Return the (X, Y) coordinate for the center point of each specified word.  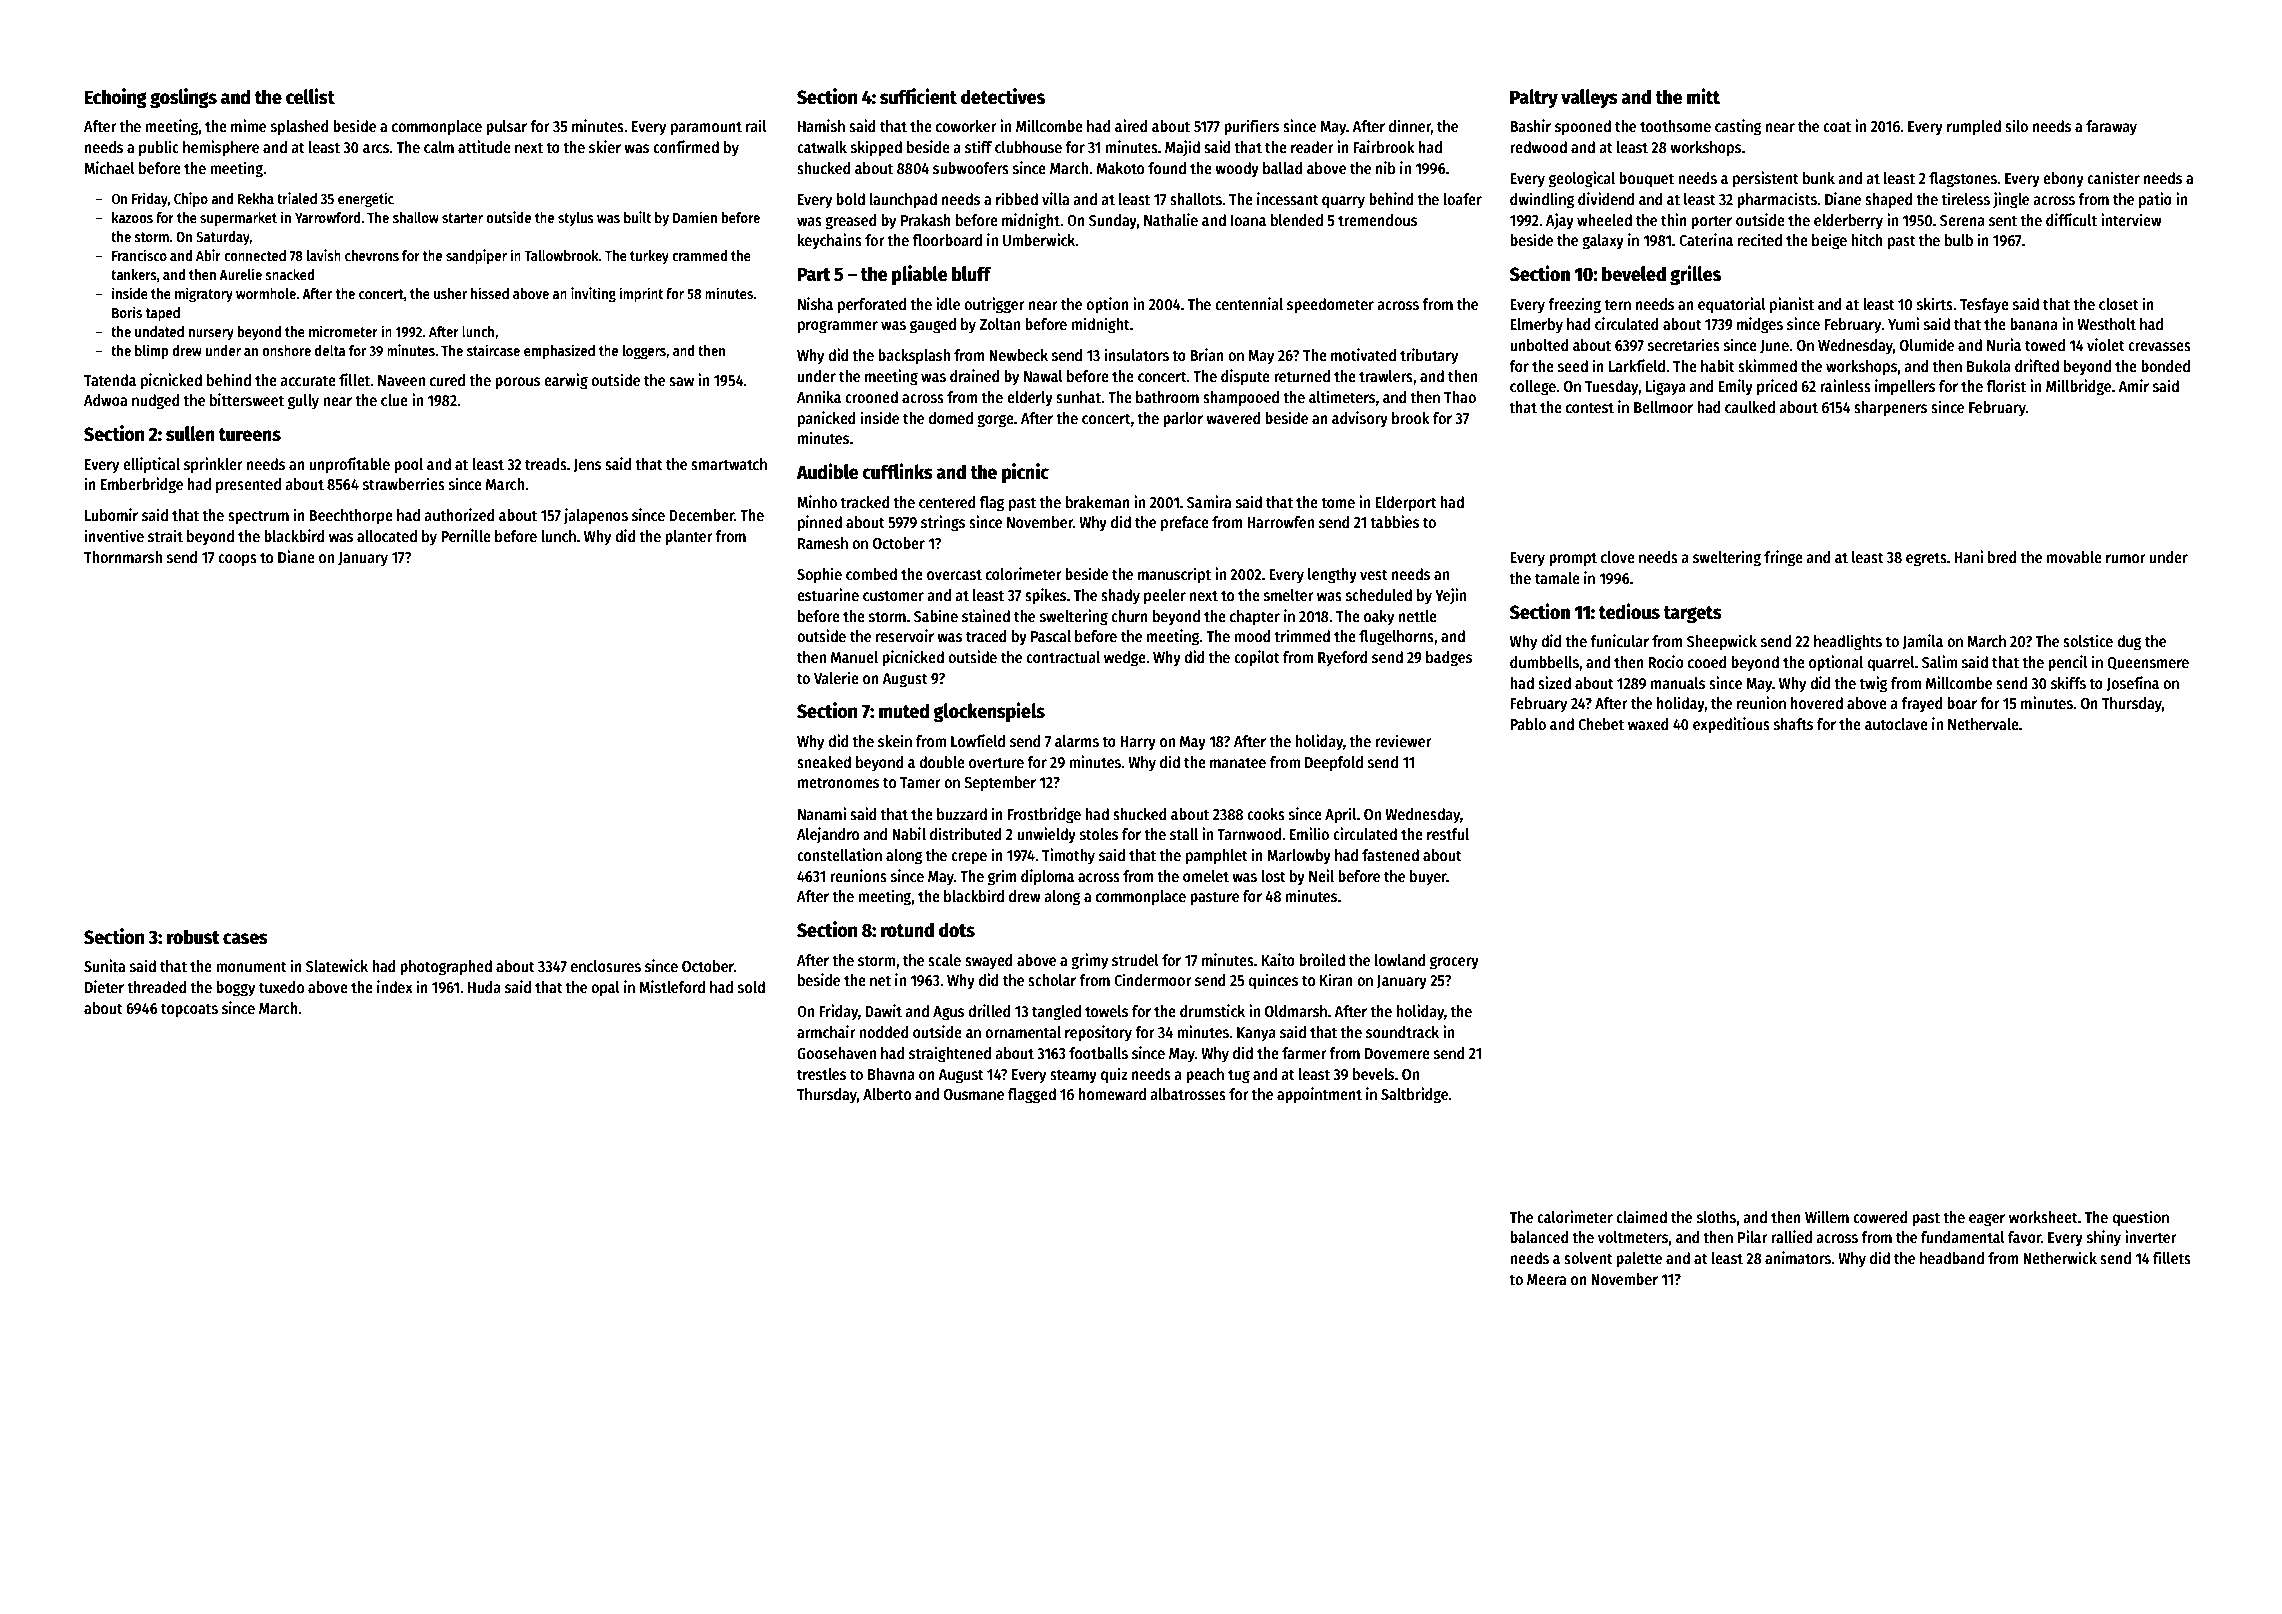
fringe (1783, 558)
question (2140, 1218)
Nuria (2004, 344)
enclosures (606, 966)
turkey (649, 257)
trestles (821, 1074)
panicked (827, 419)
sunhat (1079, 397)
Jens (587, 466)
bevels (1373, 1074)
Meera (1546, 1279)
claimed (1641, 1216)
